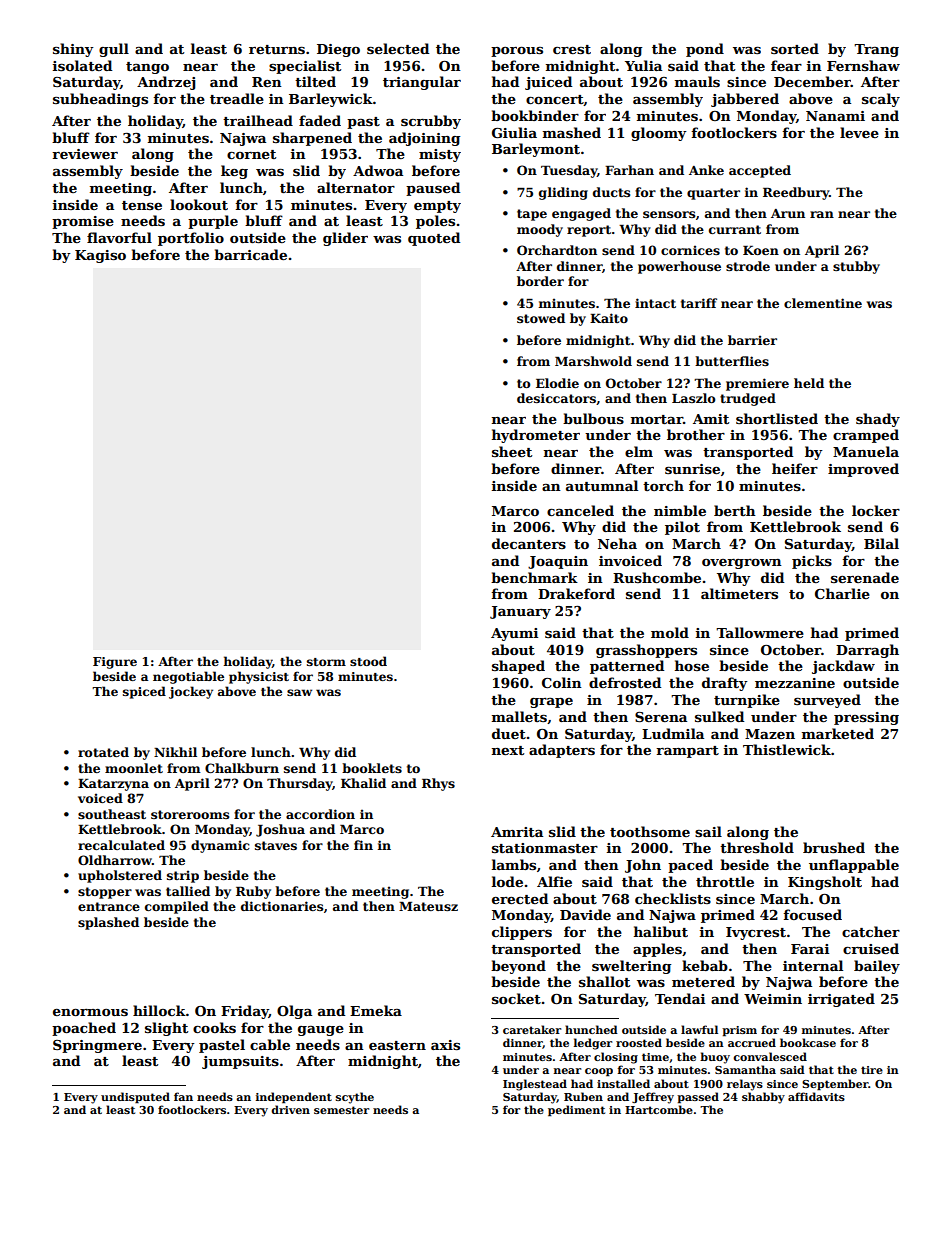 The image size is (952, 1233). I want to click on stubby, so click(856, 267).
